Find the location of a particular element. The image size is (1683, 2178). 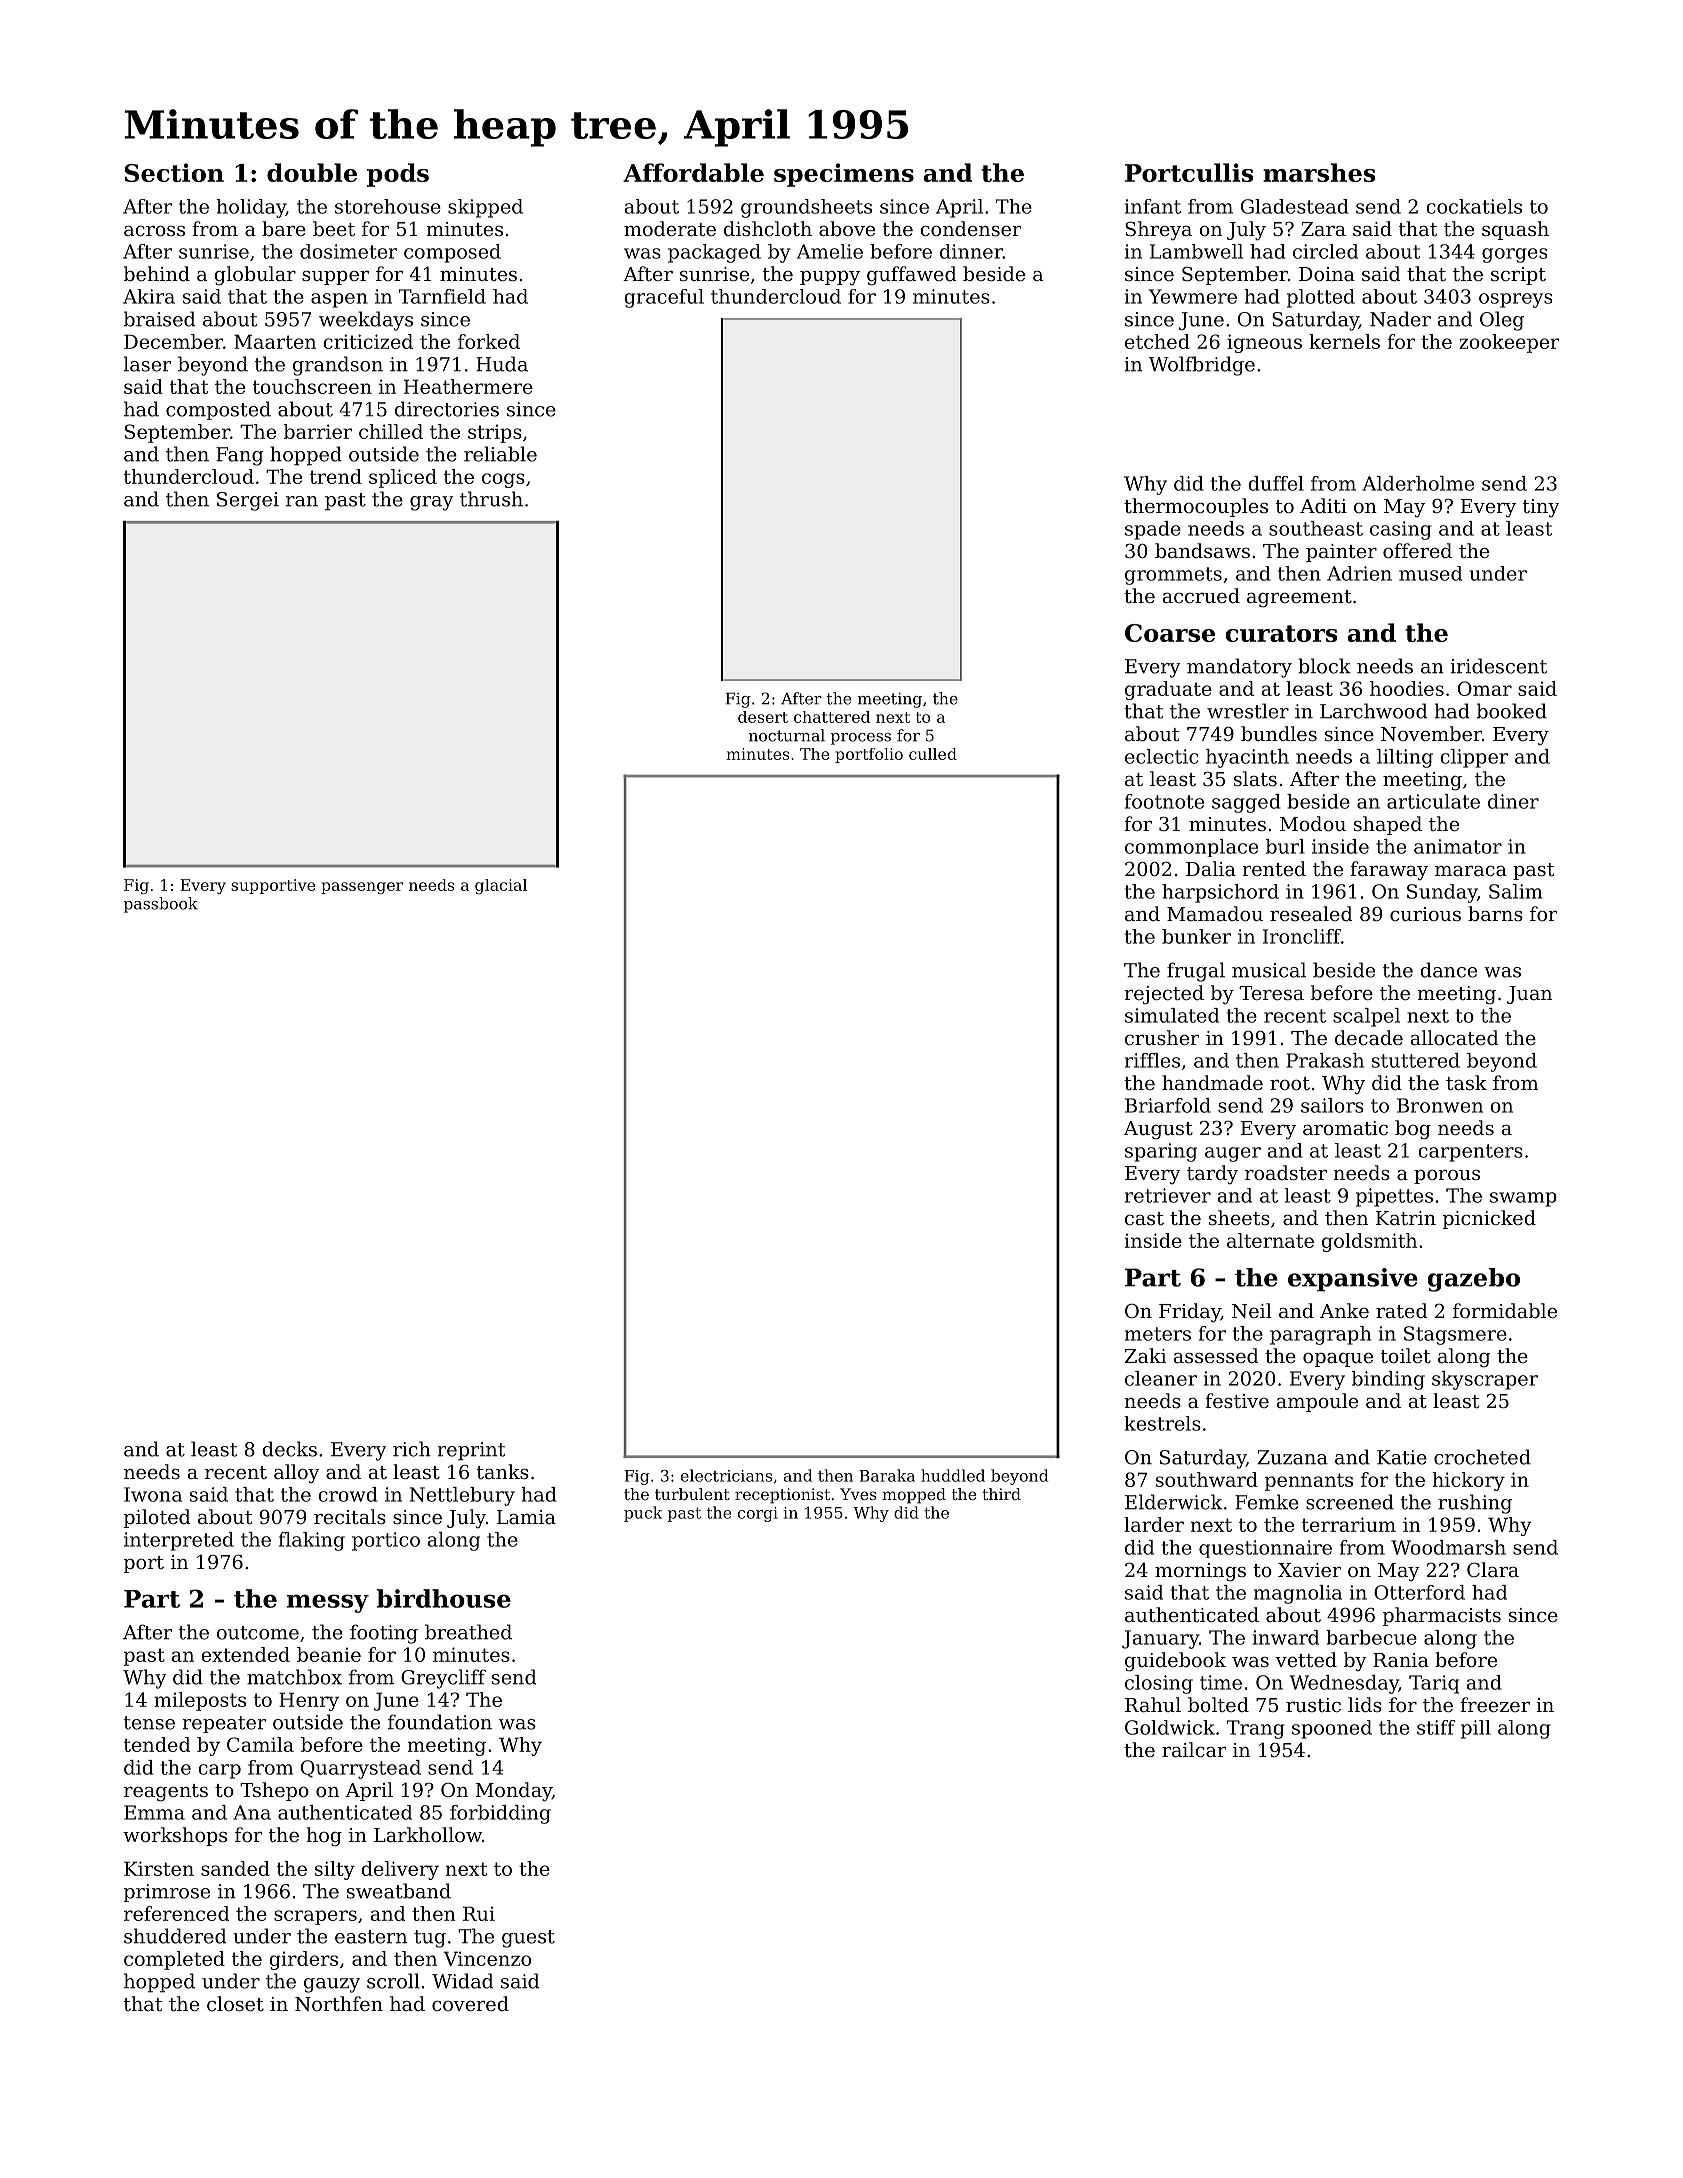

storehouse is located at coordinates (388, 206).
